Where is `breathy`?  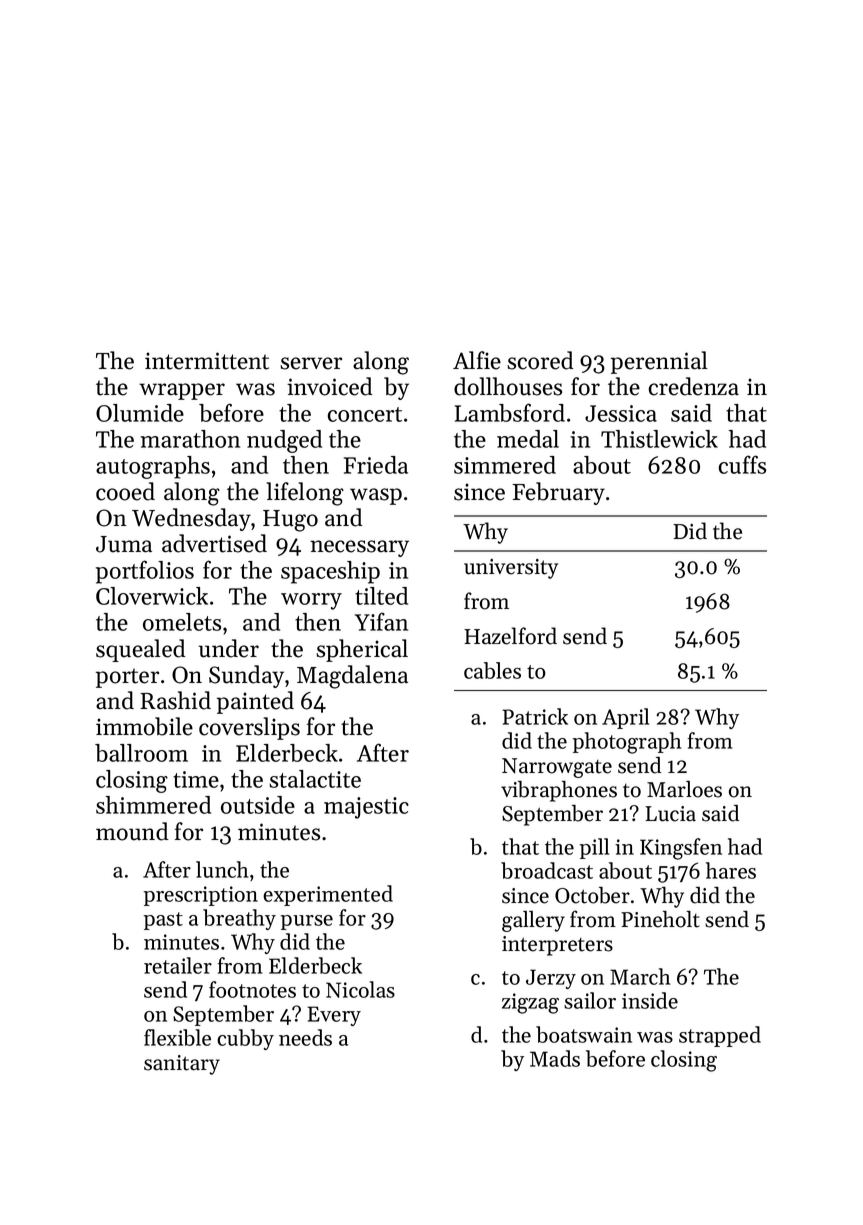 breathy is located at coordinates (239, 919).
